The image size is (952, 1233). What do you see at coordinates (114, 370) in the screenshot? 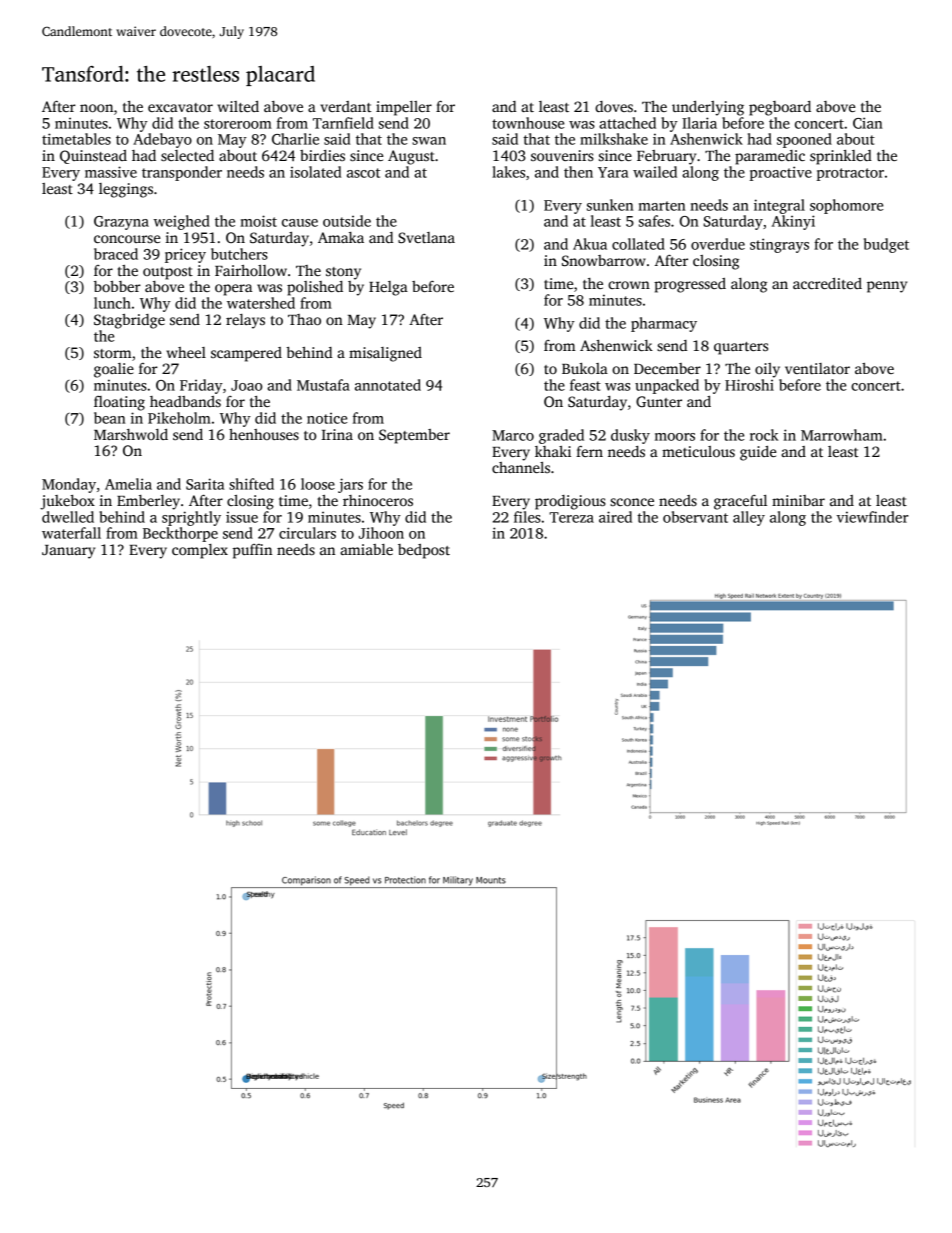
I see `goalie` at bounding box center [114, 370].
